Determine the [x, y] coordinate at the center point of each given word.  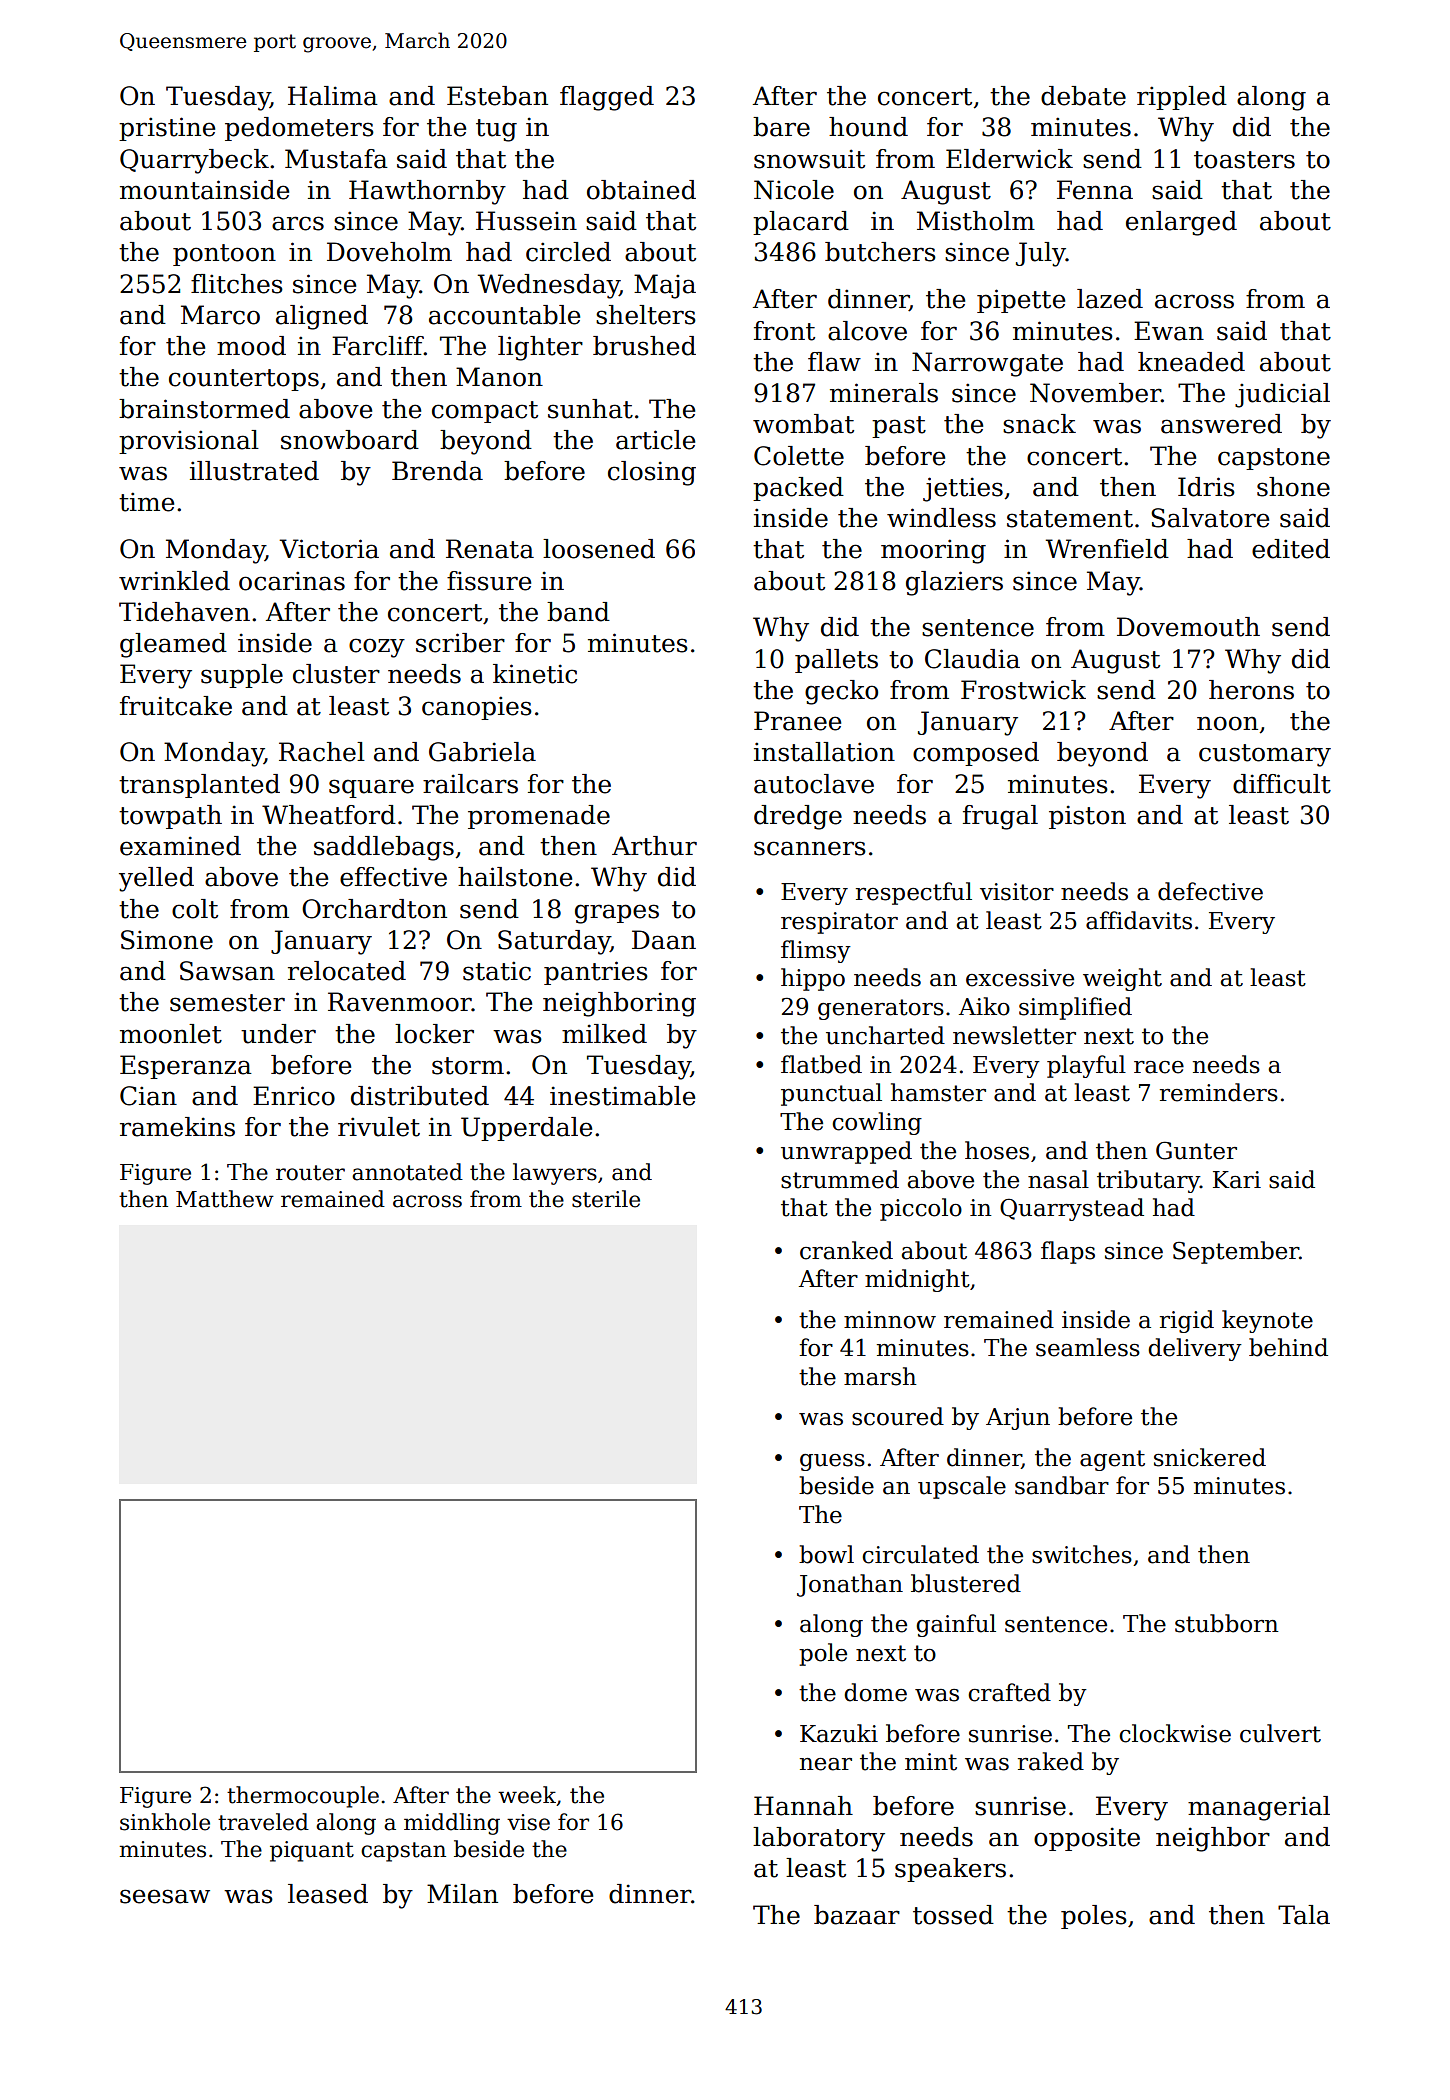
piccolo [921, 1209]
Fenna [1095, 190]
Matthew [225, 1199]
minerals [884, 393]
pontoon [224, 255]
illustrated [254, 471]
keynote [1267, 1321]
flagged [607, 98]
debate [1083, 96]
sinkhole [165, 1822]
